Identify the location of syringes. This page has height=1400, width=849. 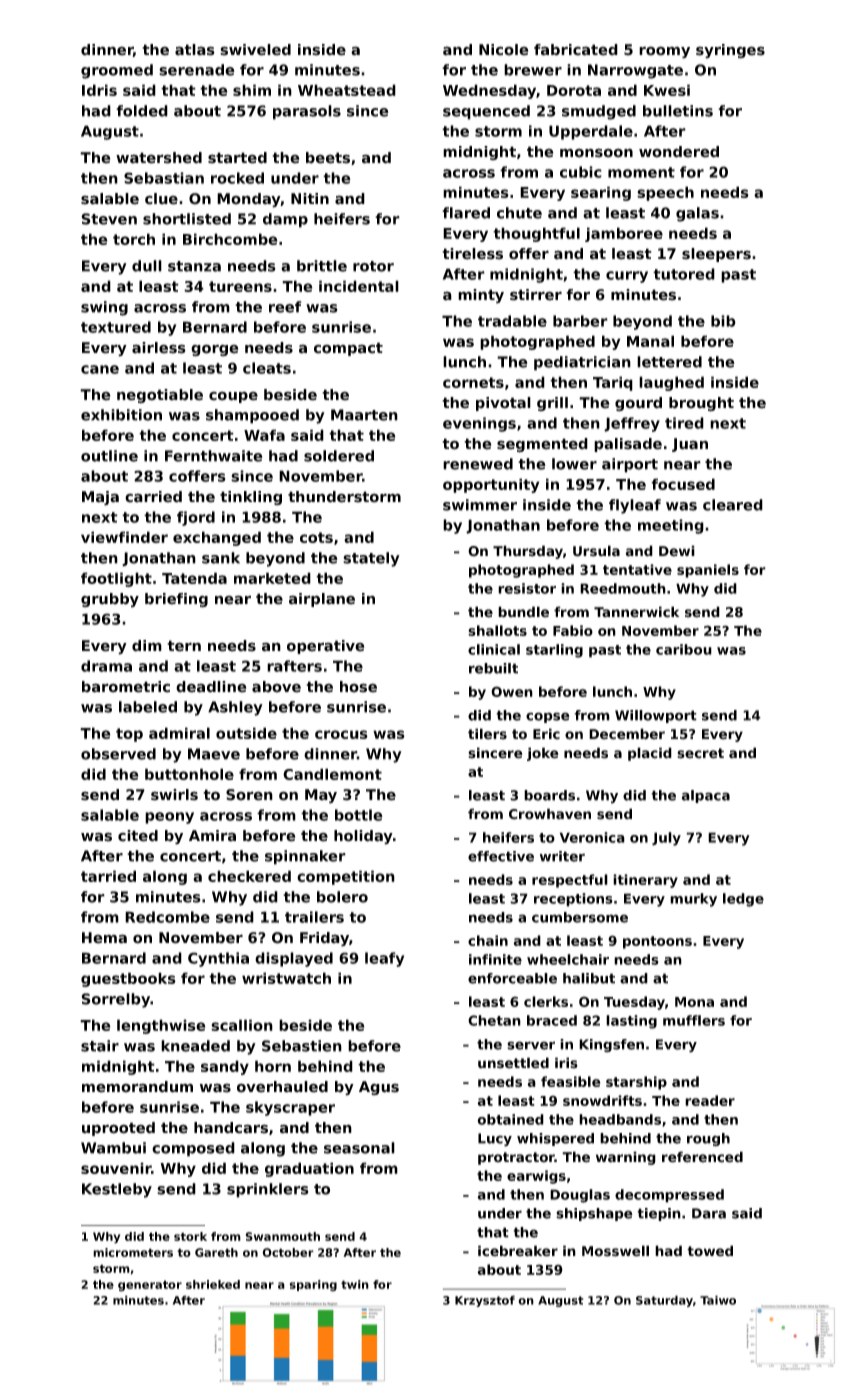
(730, 51).
